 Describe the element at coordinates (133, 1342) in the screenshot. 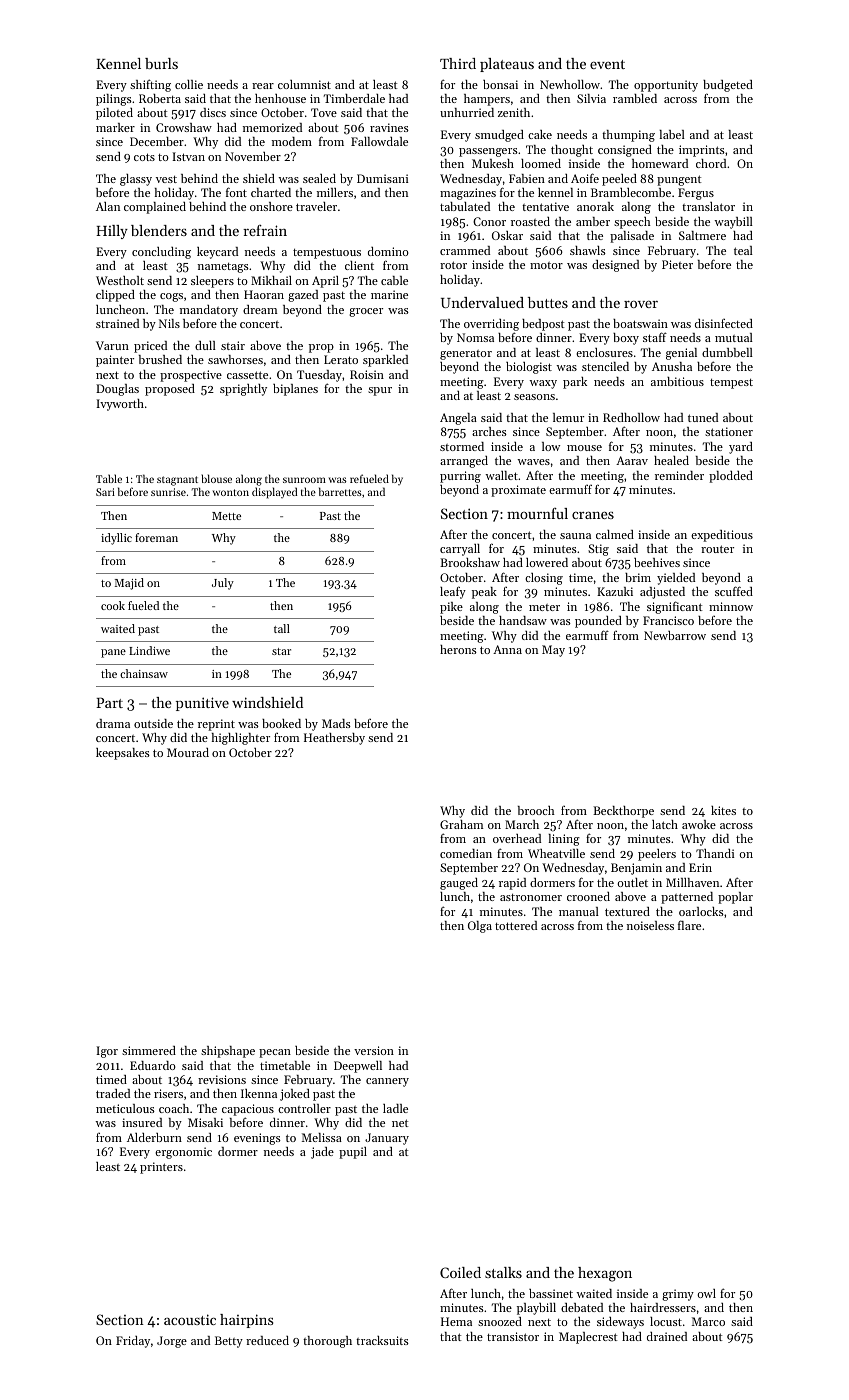

I see `Friday` at that location.
